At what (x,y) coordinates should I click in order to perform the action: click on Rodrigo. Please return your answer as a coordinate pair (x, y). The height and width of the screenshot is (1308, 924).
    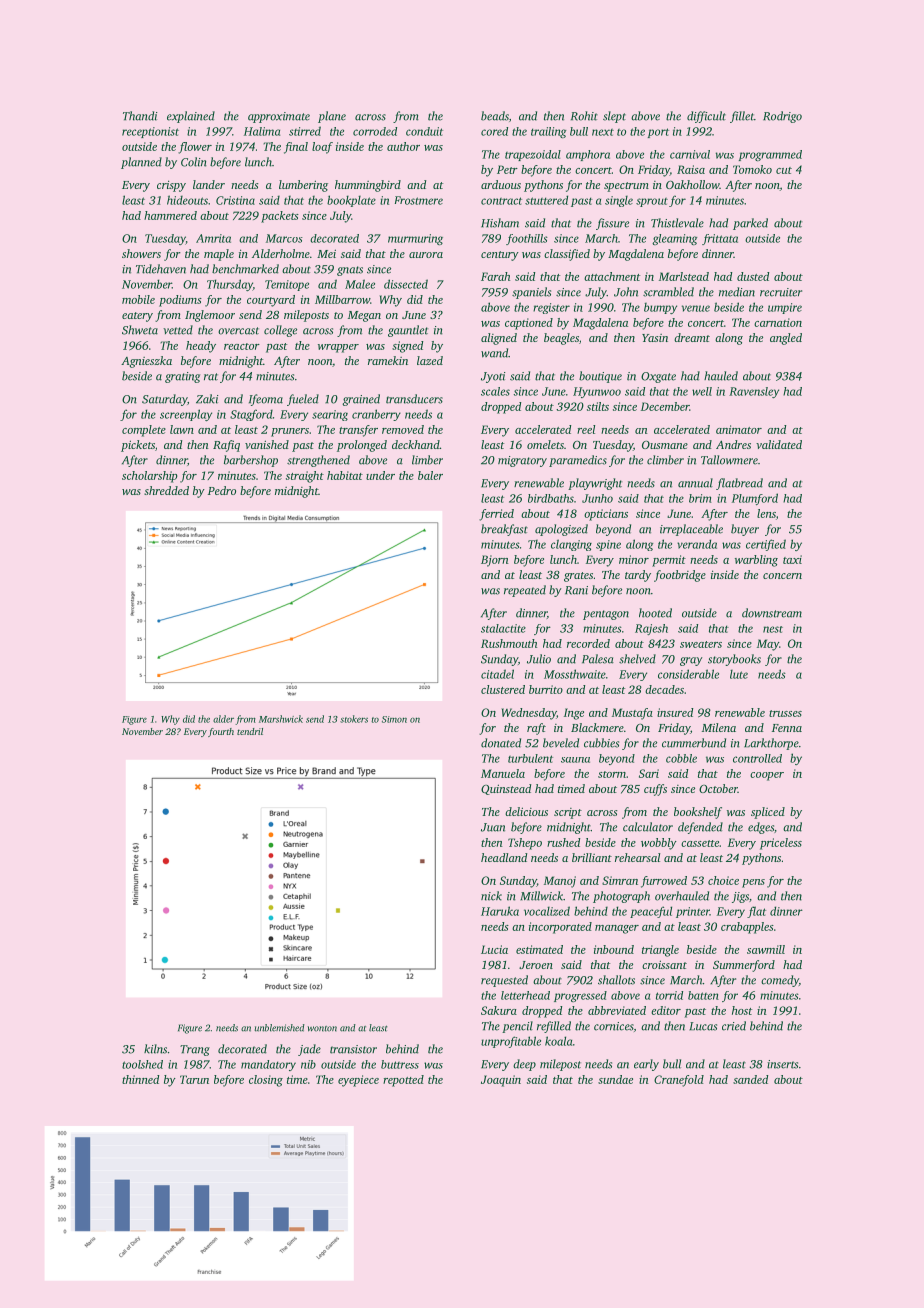
    Looking at the image, I should click on (782, 117).
